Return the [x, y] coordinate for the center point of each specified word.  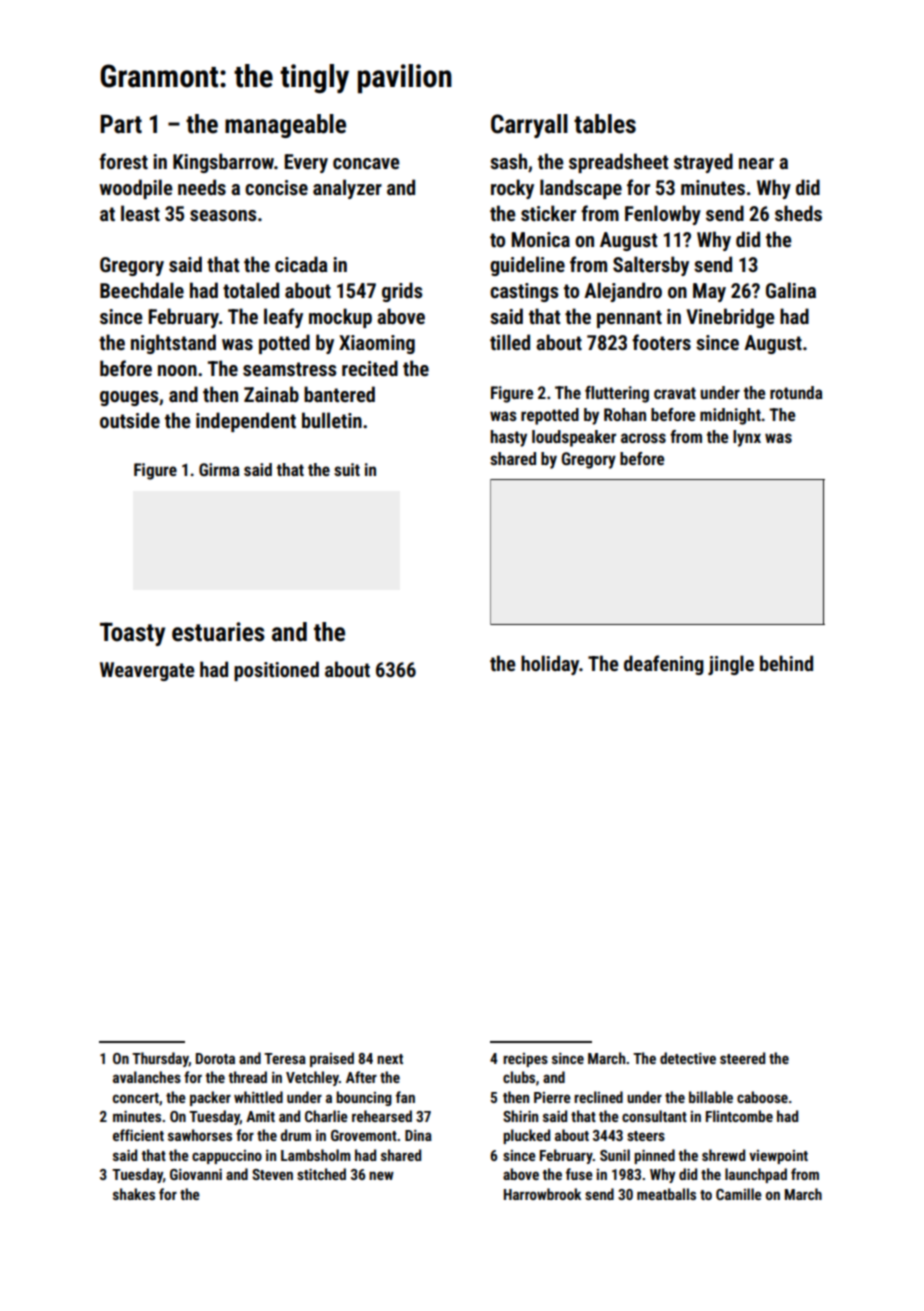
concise [276, 187]
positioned [276, 671]
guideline [527, 266]
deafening [664, 665]
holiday [550, 665]
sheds [798, 213]
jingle [731, 665]
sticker [548, 213]
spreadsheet [618, 163]
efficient [138, 1135]
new [381, 1175]
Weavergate [147, 671]
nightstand [173, 344]
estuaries [218, 632]
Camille [739, 1194]
